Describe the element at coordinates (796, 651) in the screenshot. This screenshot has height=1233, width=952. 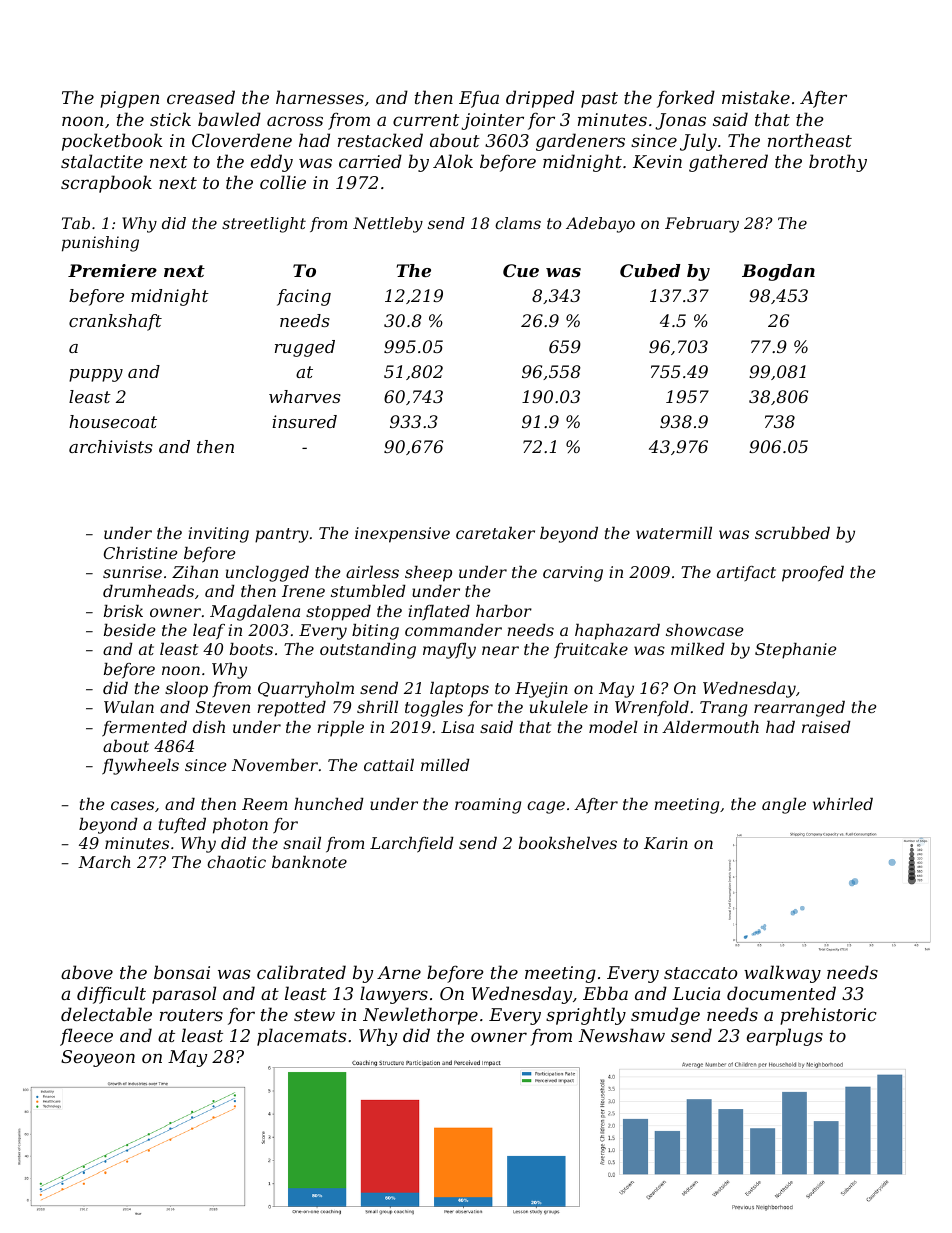
I see `Stephanie` at that location.
